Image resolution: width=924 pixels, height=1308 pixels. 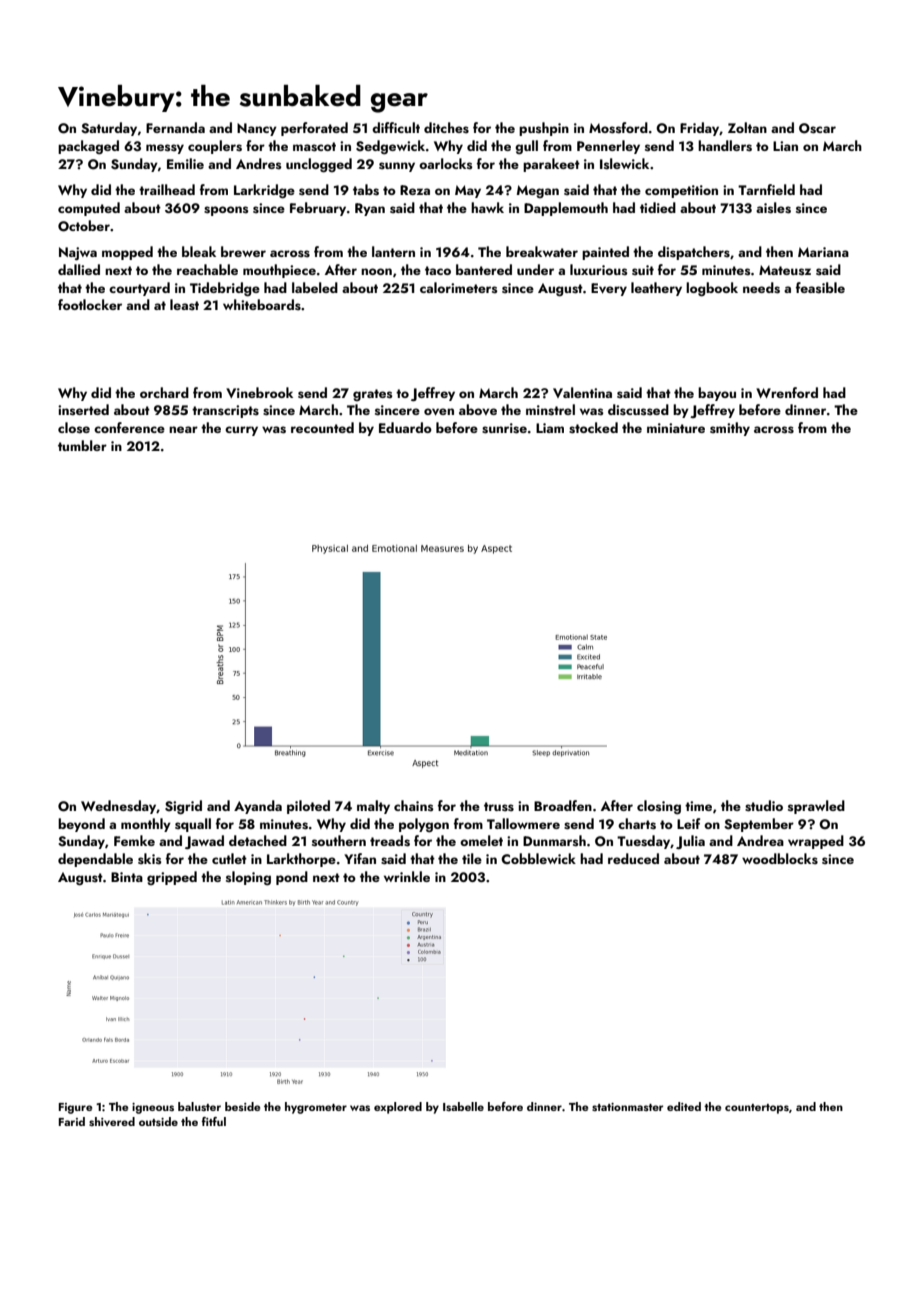 What do you see at coordinates (633, 858) in the screenshot?
I see `reduced` at bounding box center [633, 858].
